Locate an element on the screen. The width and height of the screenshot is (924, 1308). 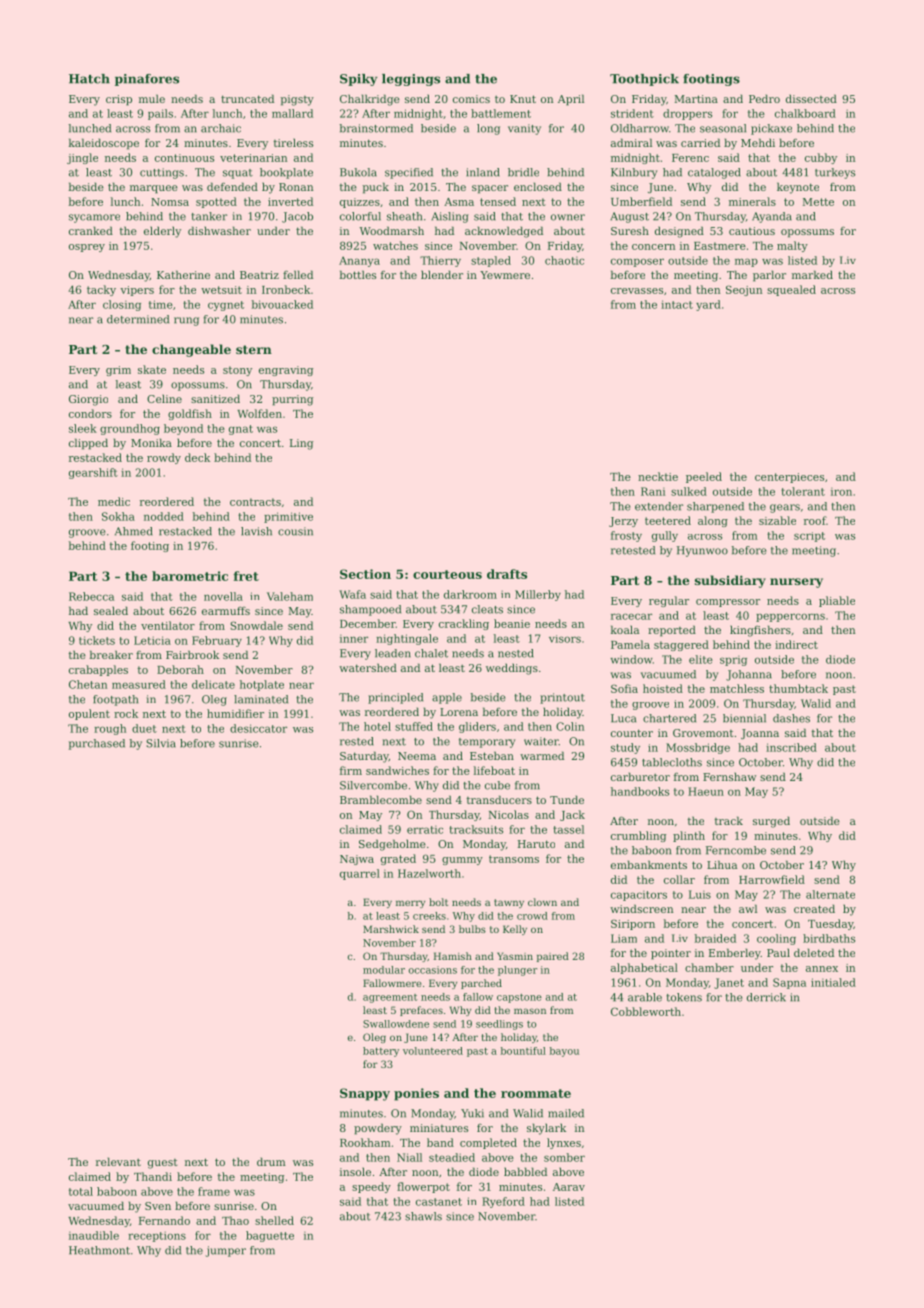
volunteered is located at coordinates (433, 1051).
